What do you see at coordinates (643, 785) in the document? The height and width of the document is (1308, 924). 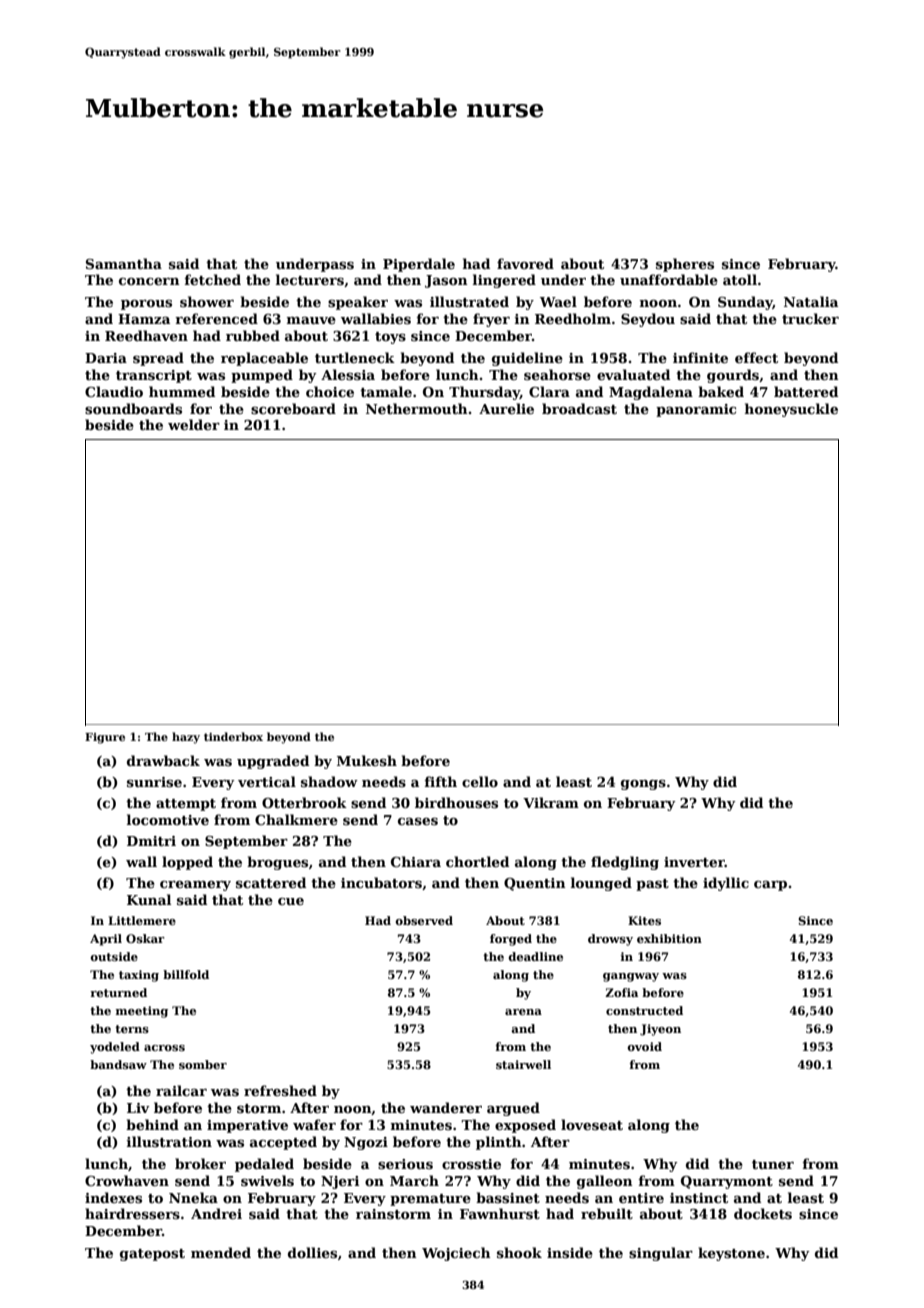 I see `gongs` at bounding box center [643, 785].
